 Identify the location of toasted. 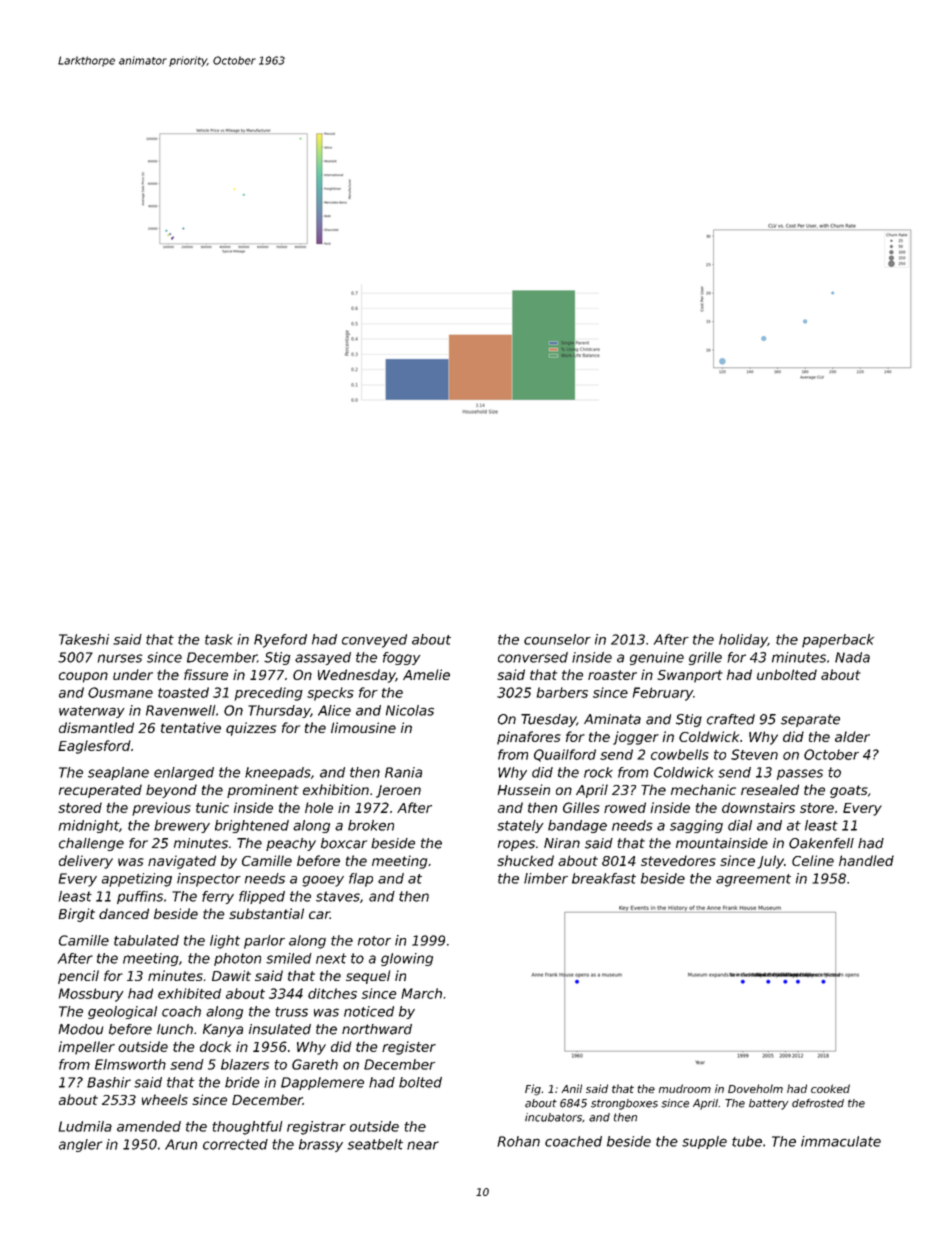
(183, 692).
